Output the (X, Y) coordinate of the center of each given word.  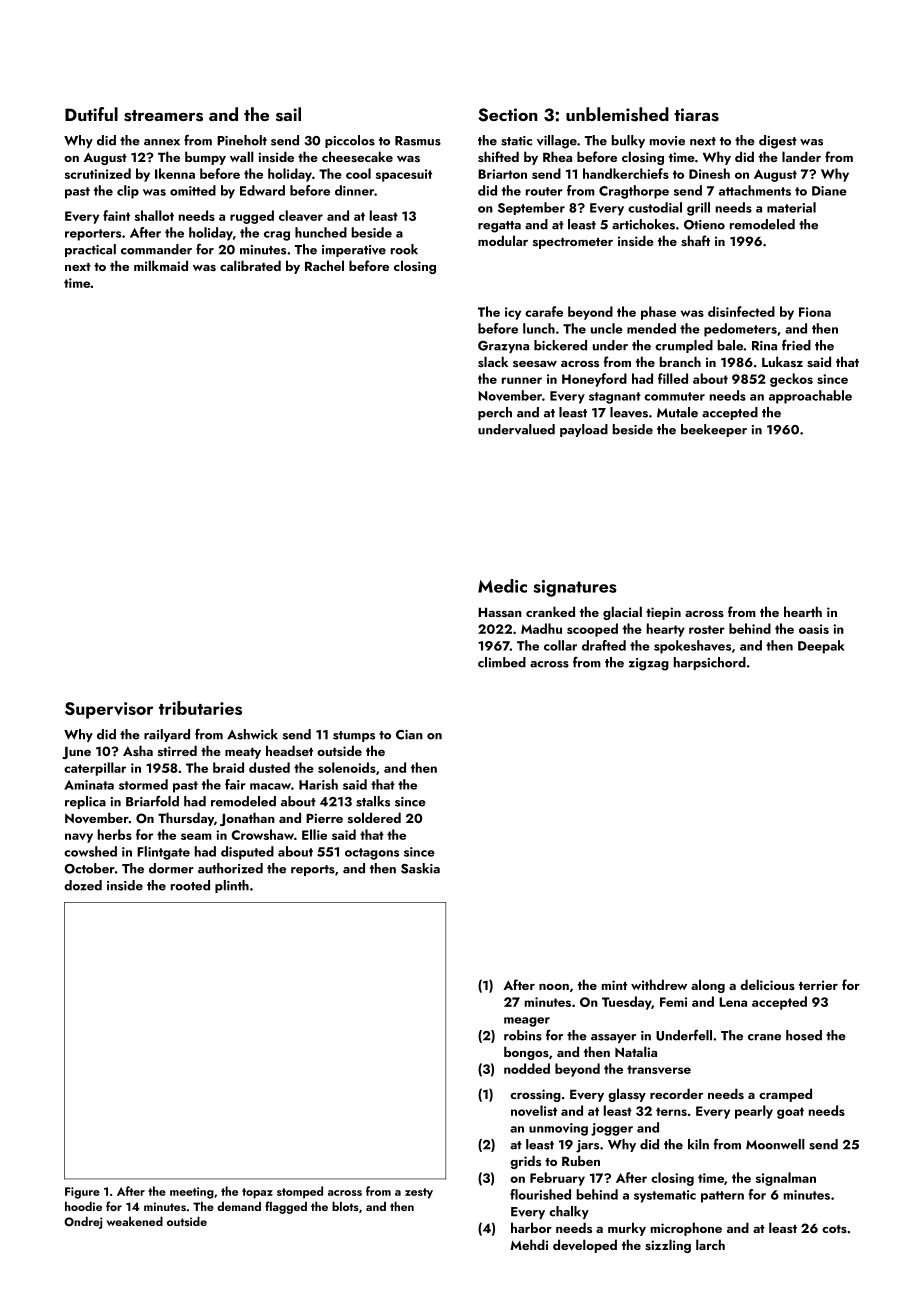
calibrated (250, 265)
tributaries (200, 708)
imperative (354, 251)
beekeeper (714, 430)
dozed (83, 885)
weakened (135, 1221)
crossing (535, 1095)
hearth (803, 611)
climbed (502, 662)
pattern (722, 1197)
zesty (419, 1193)
